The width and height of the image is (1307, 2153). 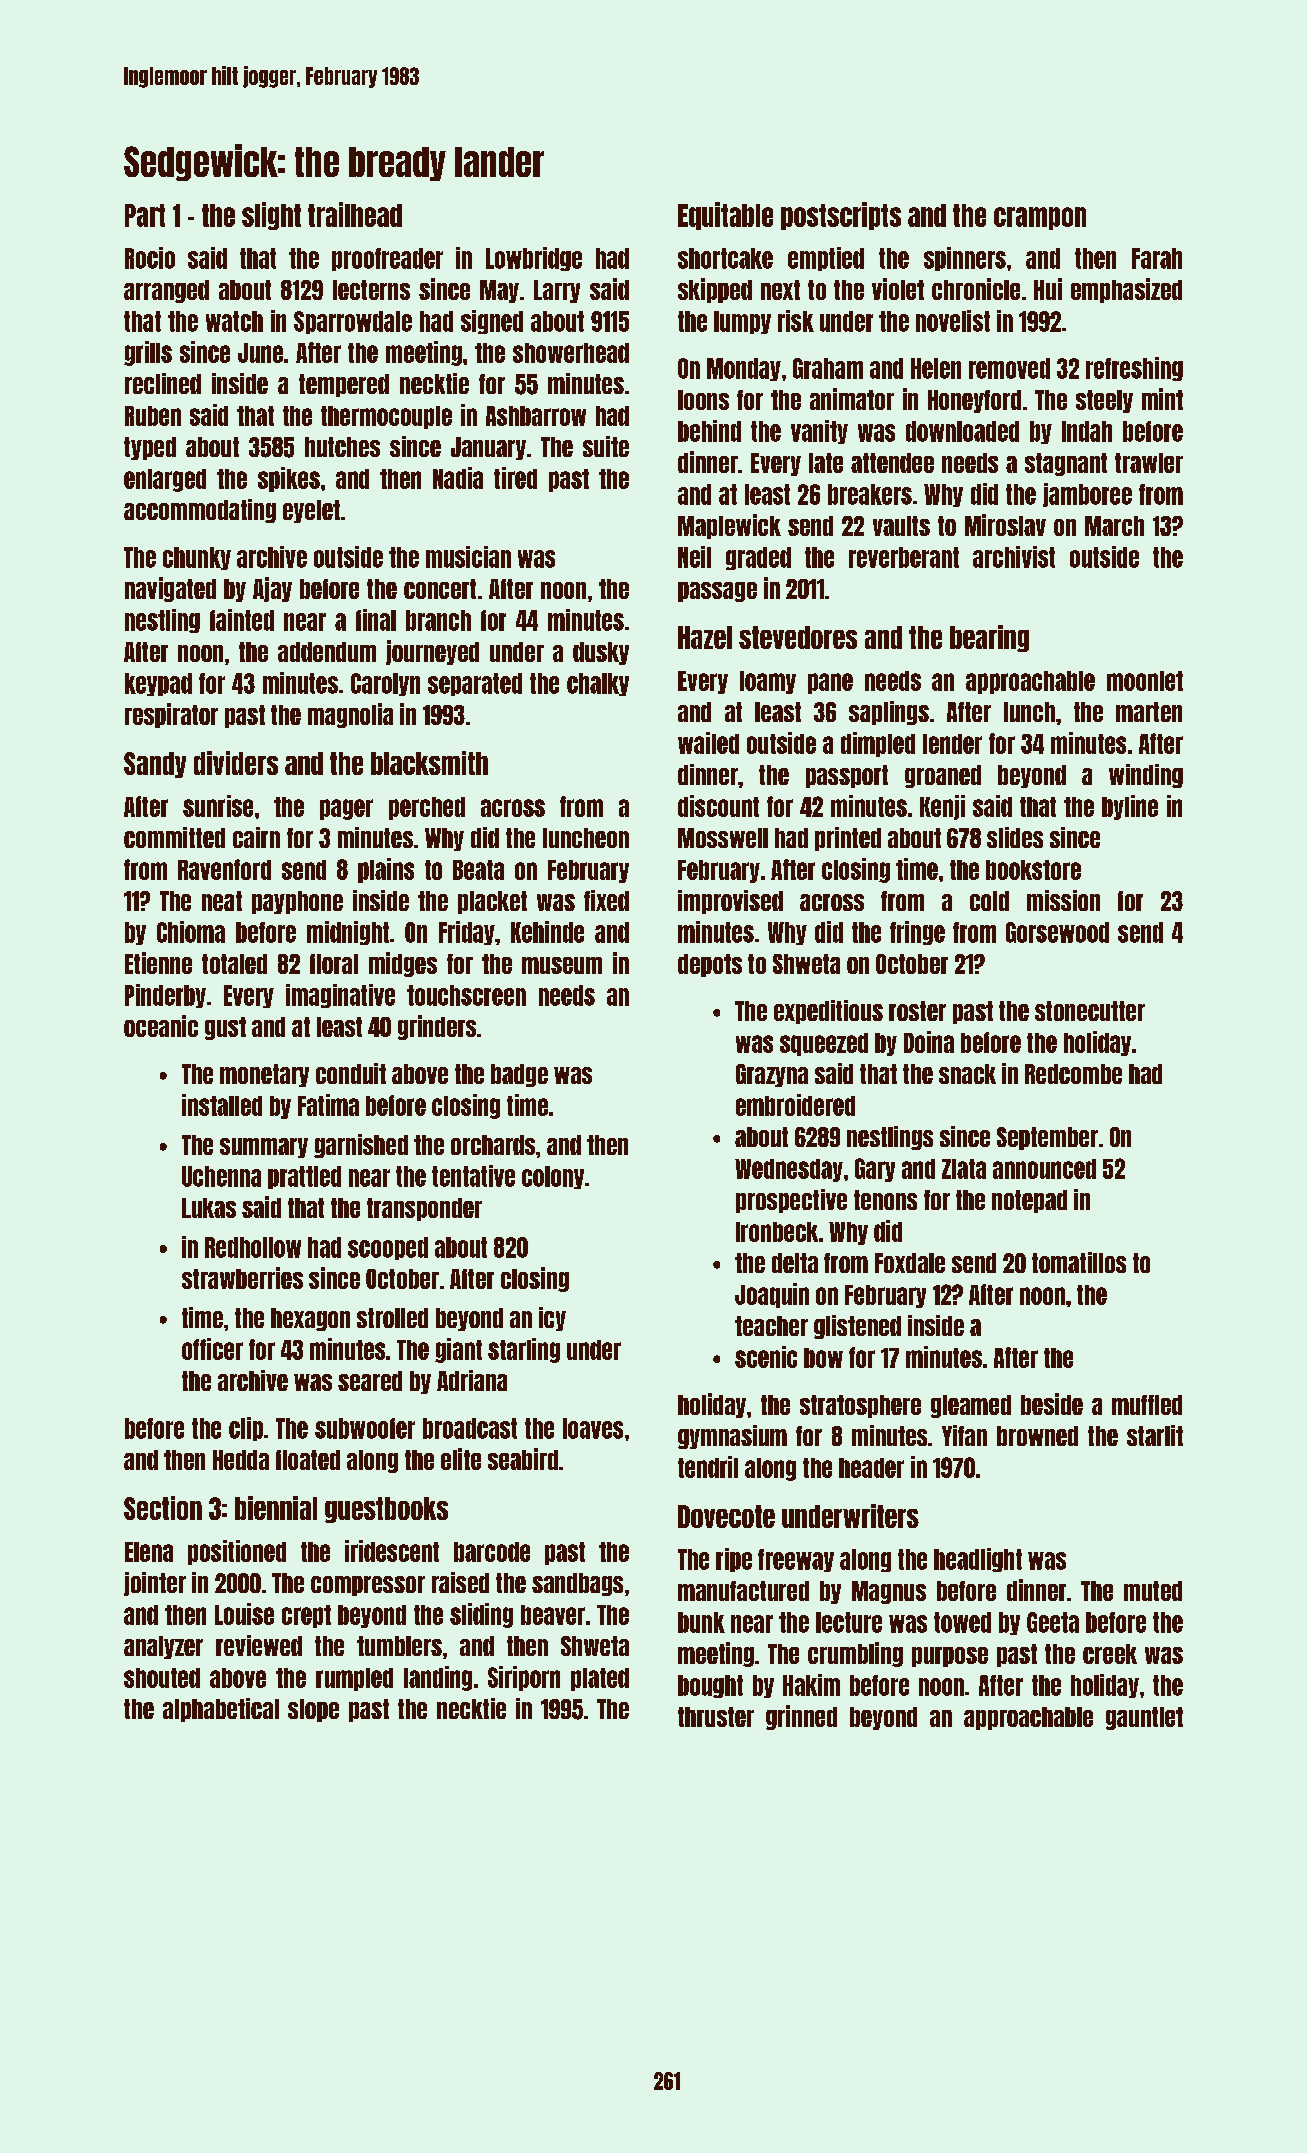 I want to click on totaled, so click(x=234, y=964).
